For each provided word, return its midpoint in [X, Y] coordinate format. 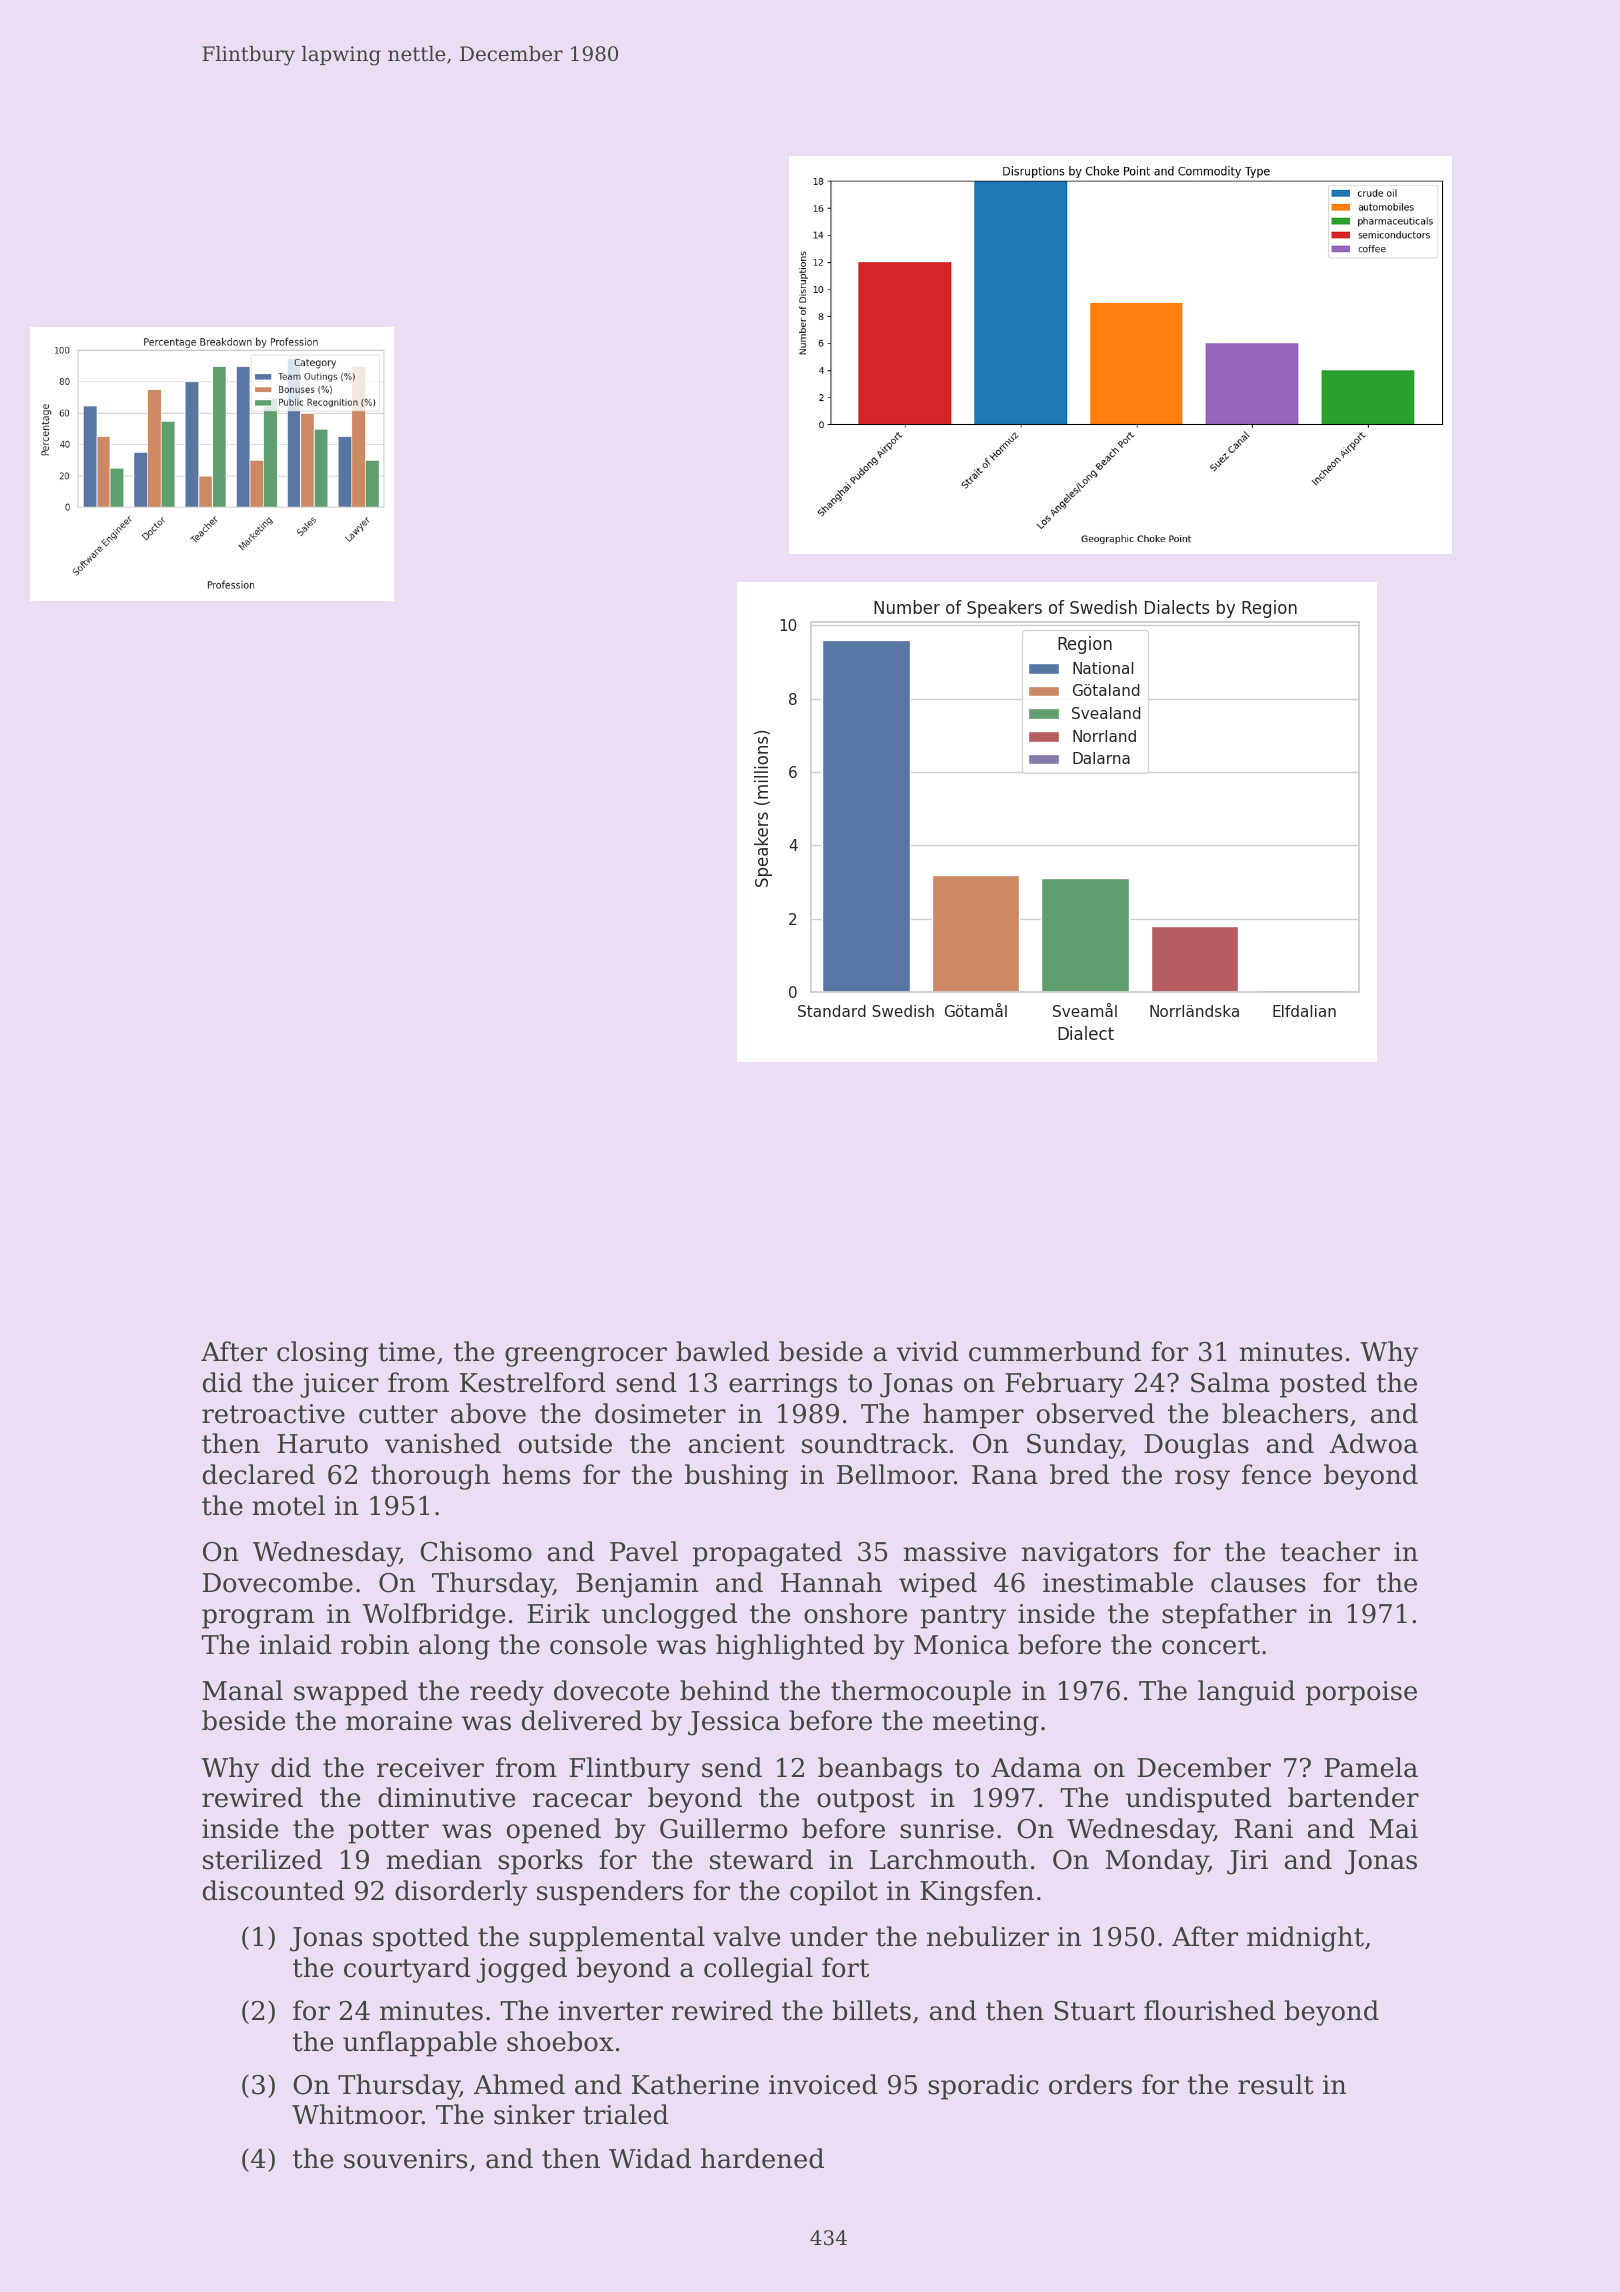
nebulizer [988, 1936]
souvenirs [405, 2159]
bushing [736, 1477]
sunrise [947, 1829]
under [829, 1936]
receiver [430, 1768]
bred [1080, 1474]
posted [1323, 1385]
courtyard [407, 1970]
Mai [1393, 1829]
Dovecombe [278, 1582]
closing [323, 1354]
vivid [927, 1351]
